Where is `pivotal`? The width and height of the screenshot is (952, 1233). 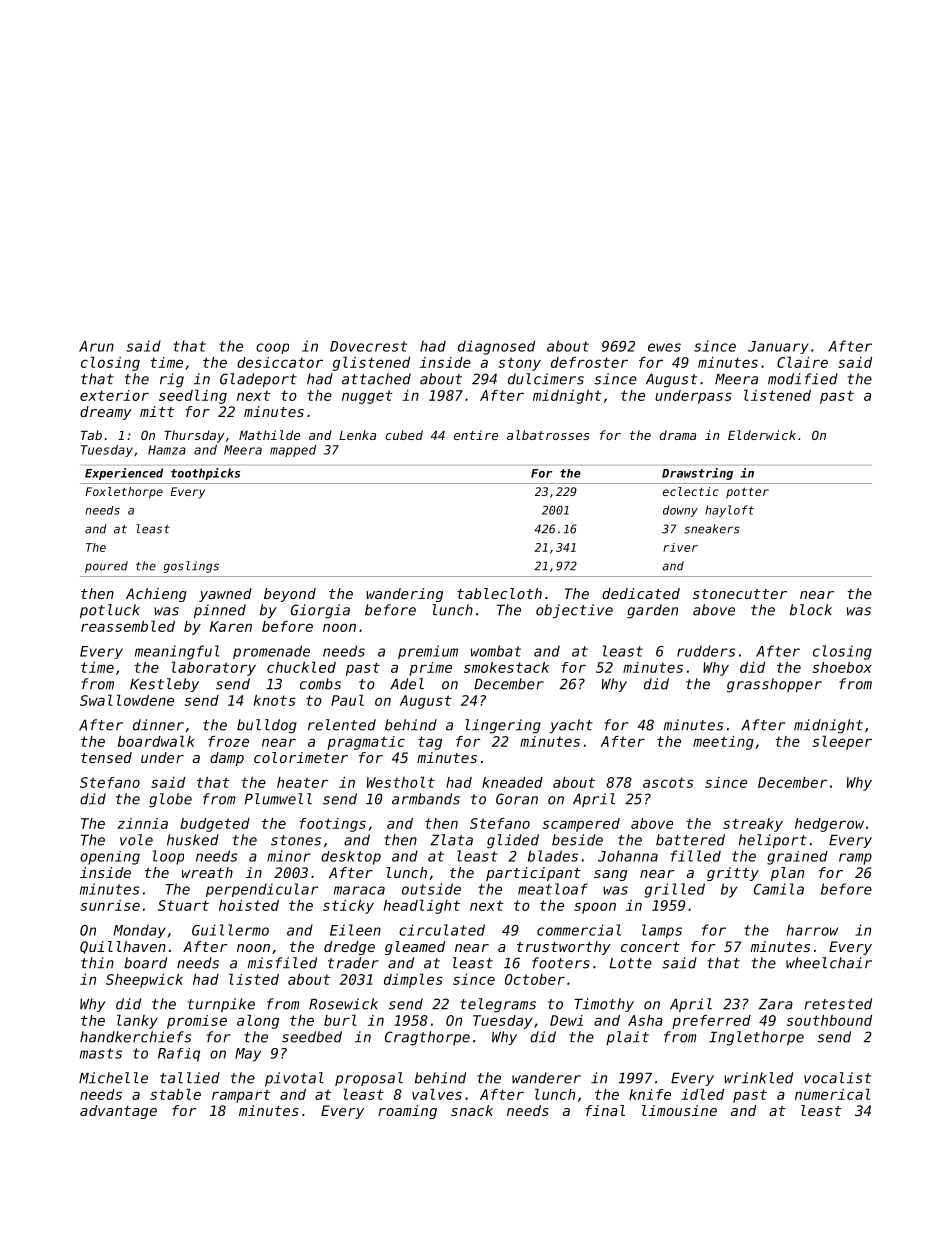
pivotal is located at coordinates (294, 1079).
